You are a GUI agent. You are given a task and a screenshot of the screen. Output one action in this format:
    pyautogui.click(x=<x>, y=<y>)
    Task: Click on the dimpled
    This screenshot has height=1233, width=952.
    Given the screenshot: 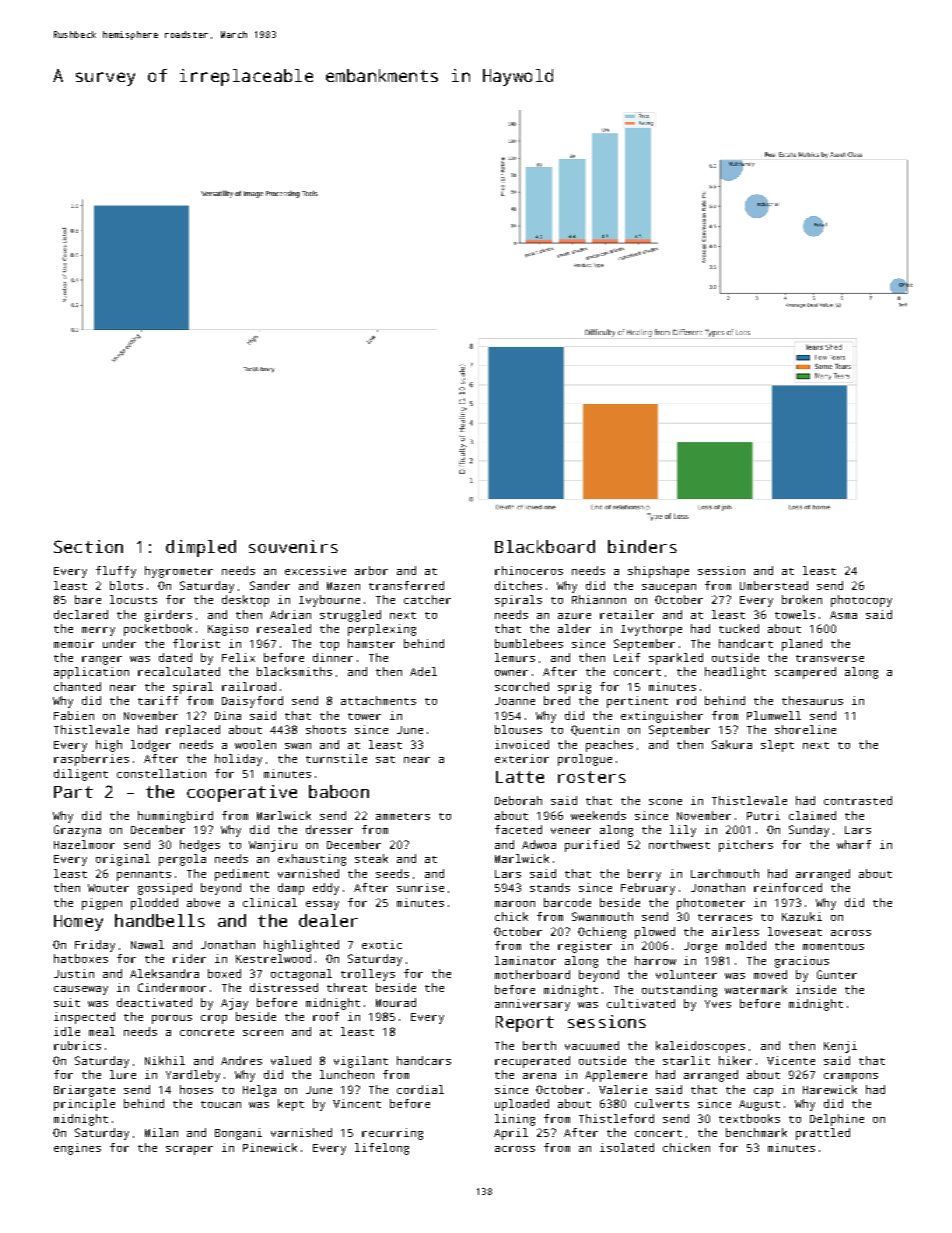 What is the action you would take?
    pyautogui.click(x=201, y=548)
